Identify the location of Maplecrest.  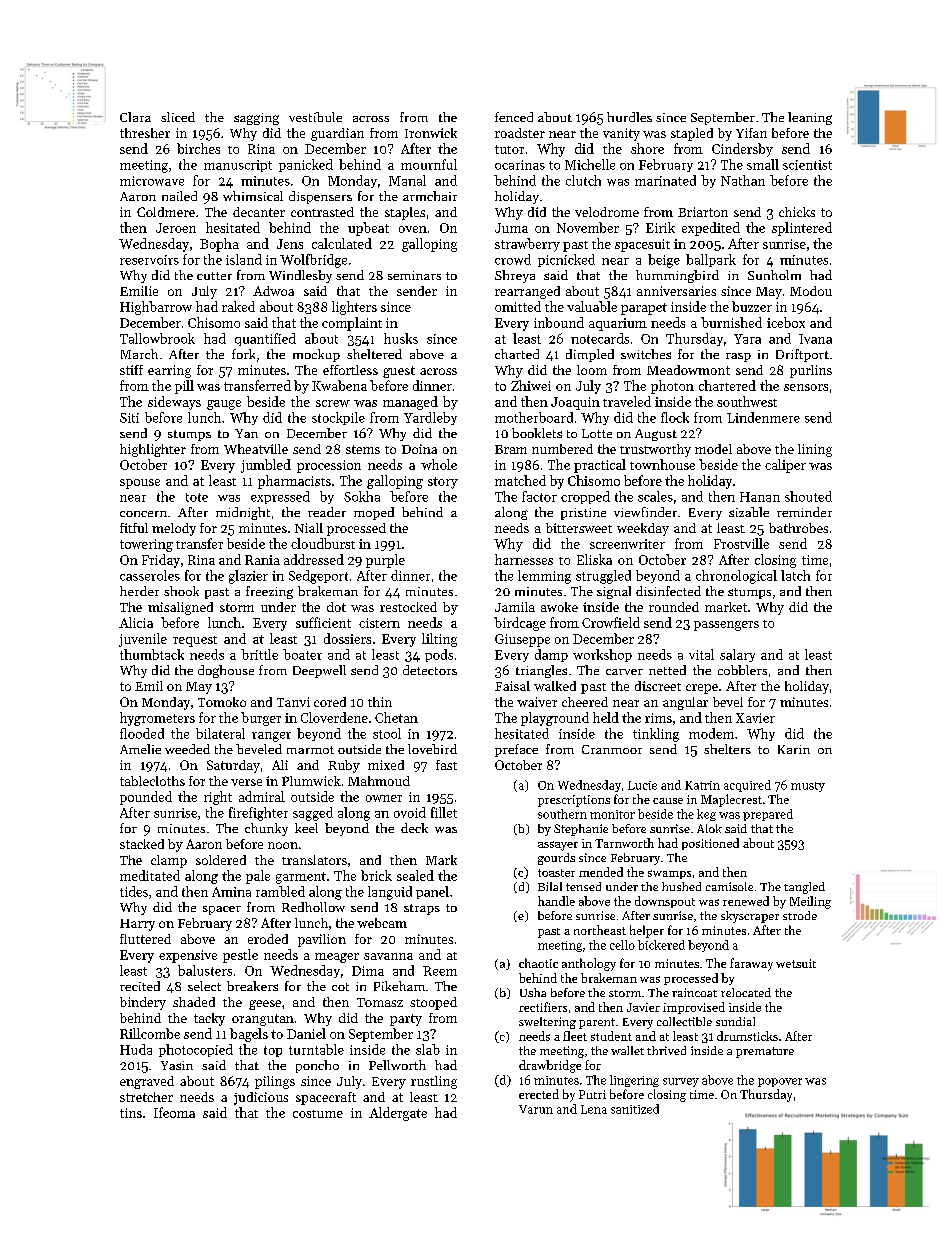
(731, 800).
